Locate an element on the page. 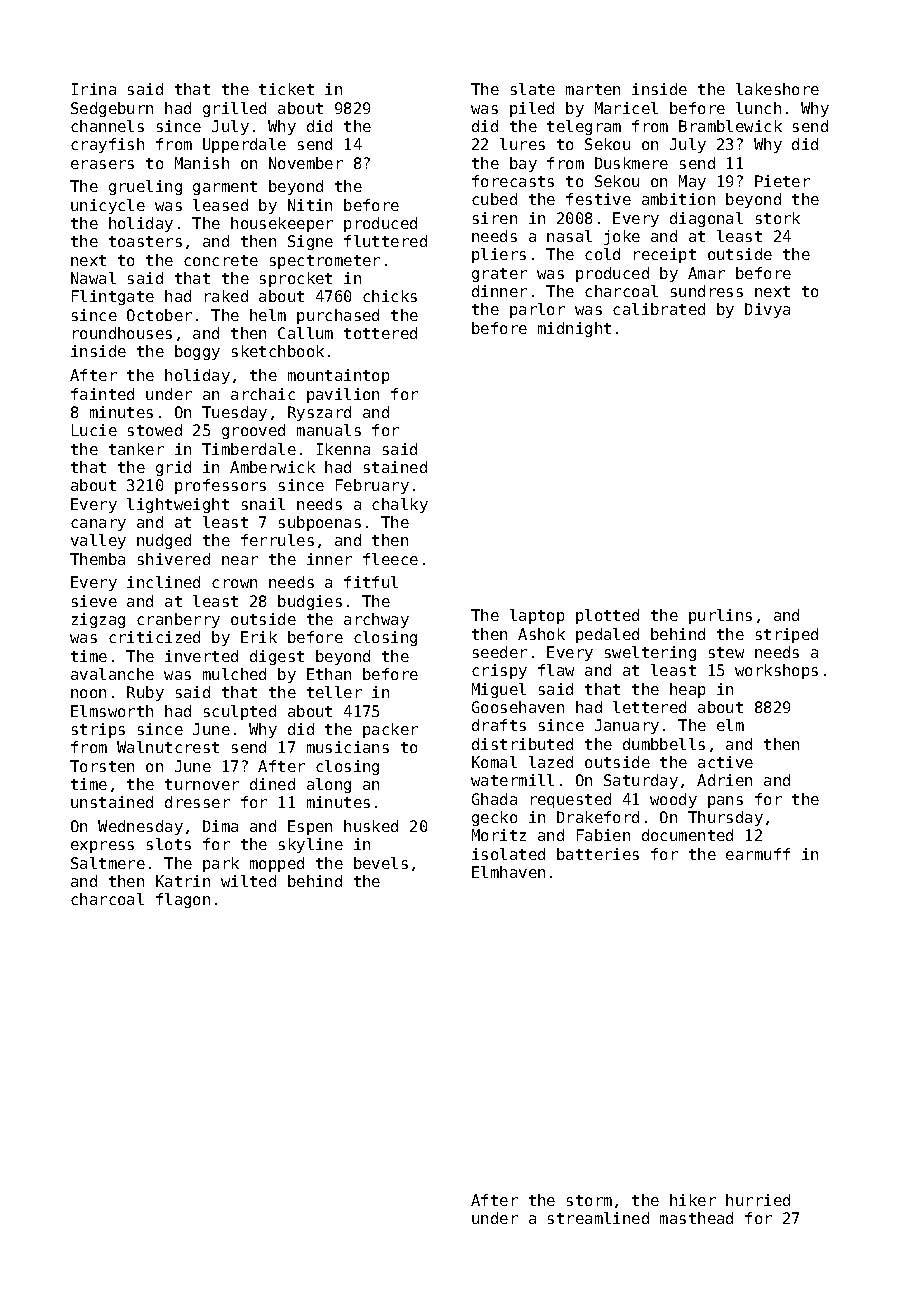 The image size is (908, 1316). subpoenas is located at coordinates (320, 523).
